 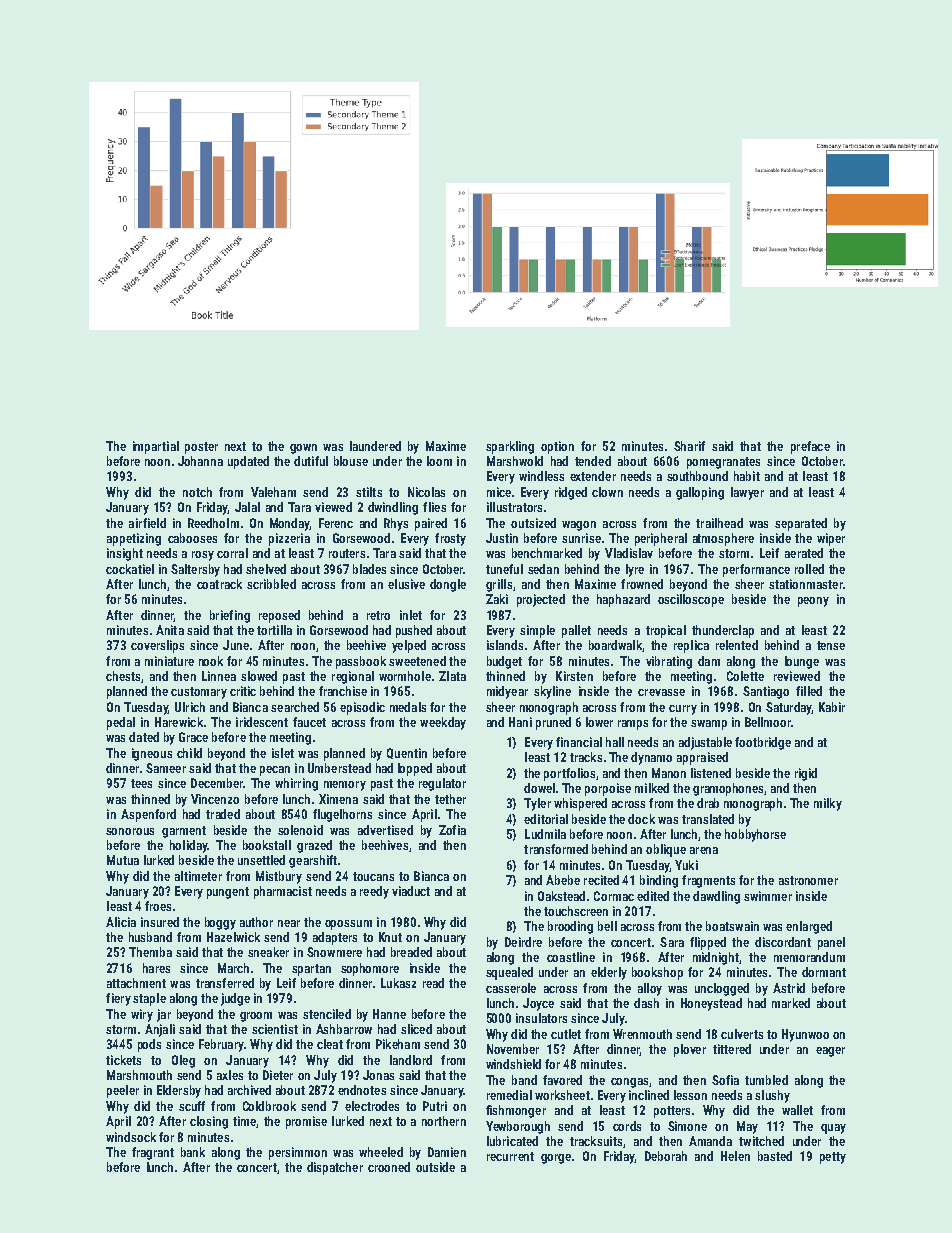 I want to click on petty, so click(x=833, y=1158).
